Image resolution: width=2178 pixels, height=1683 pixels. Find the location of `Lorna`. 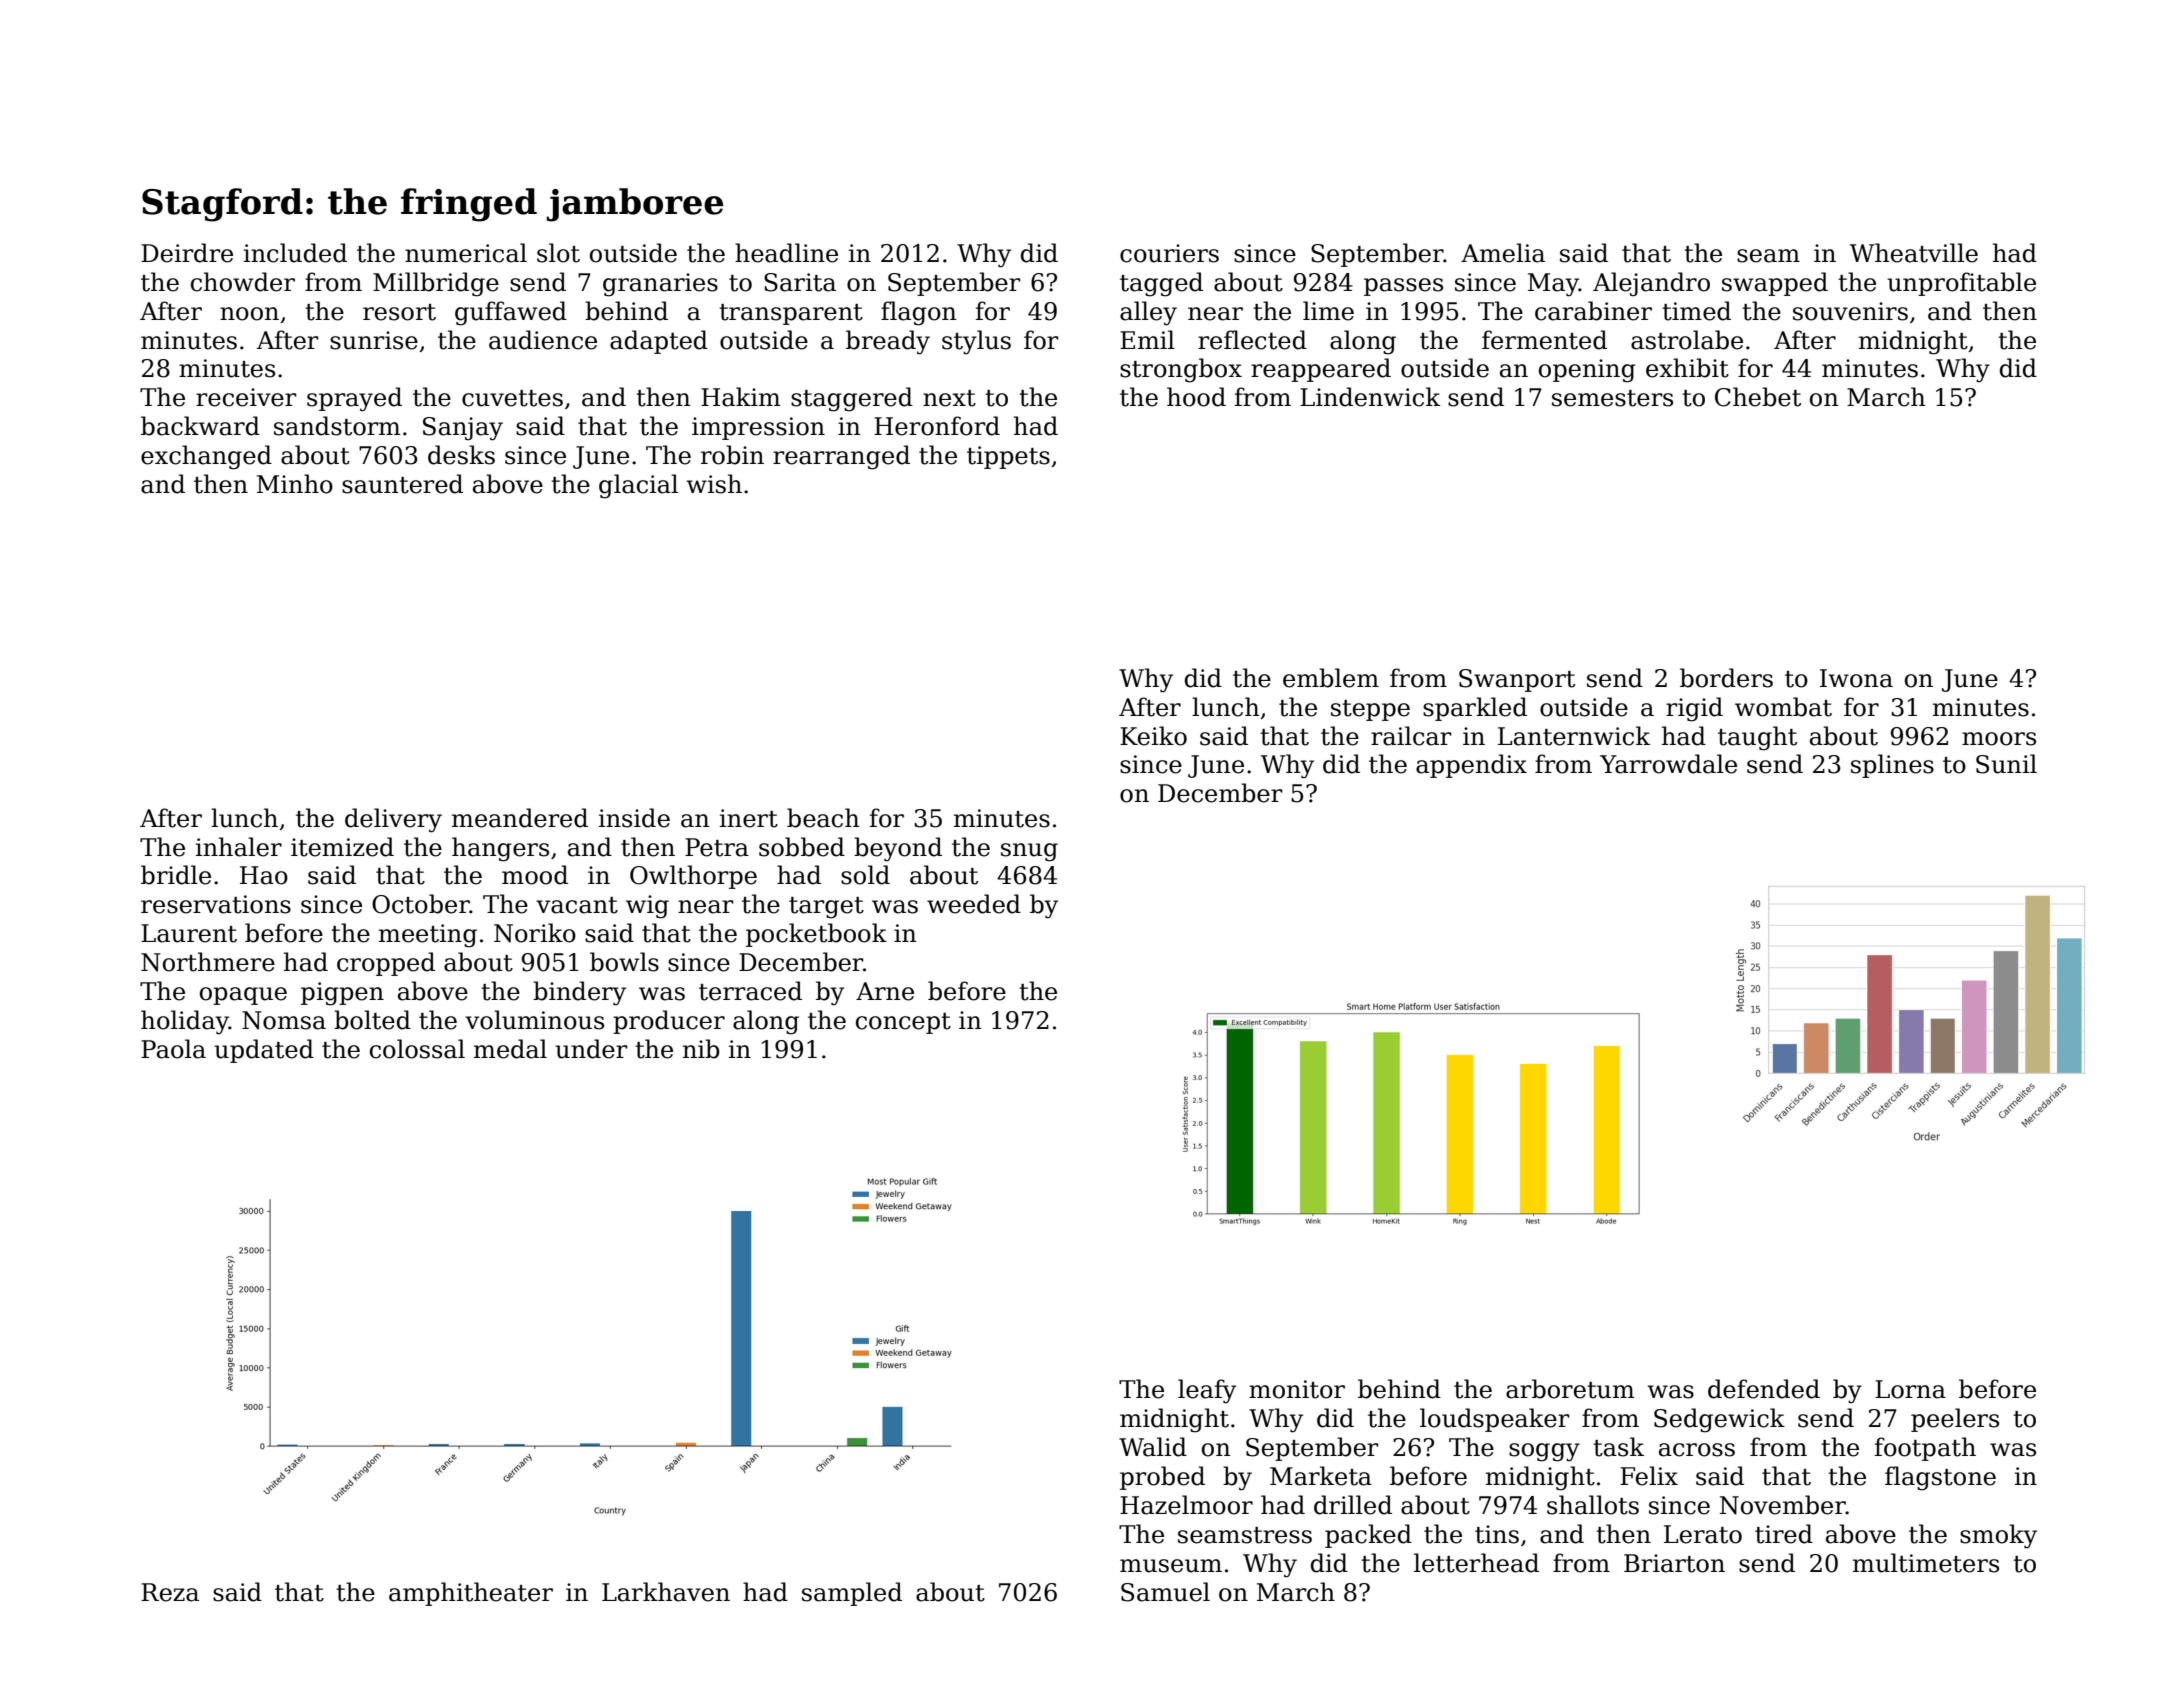

Lorna is located at coordinates (1910, 1389).
